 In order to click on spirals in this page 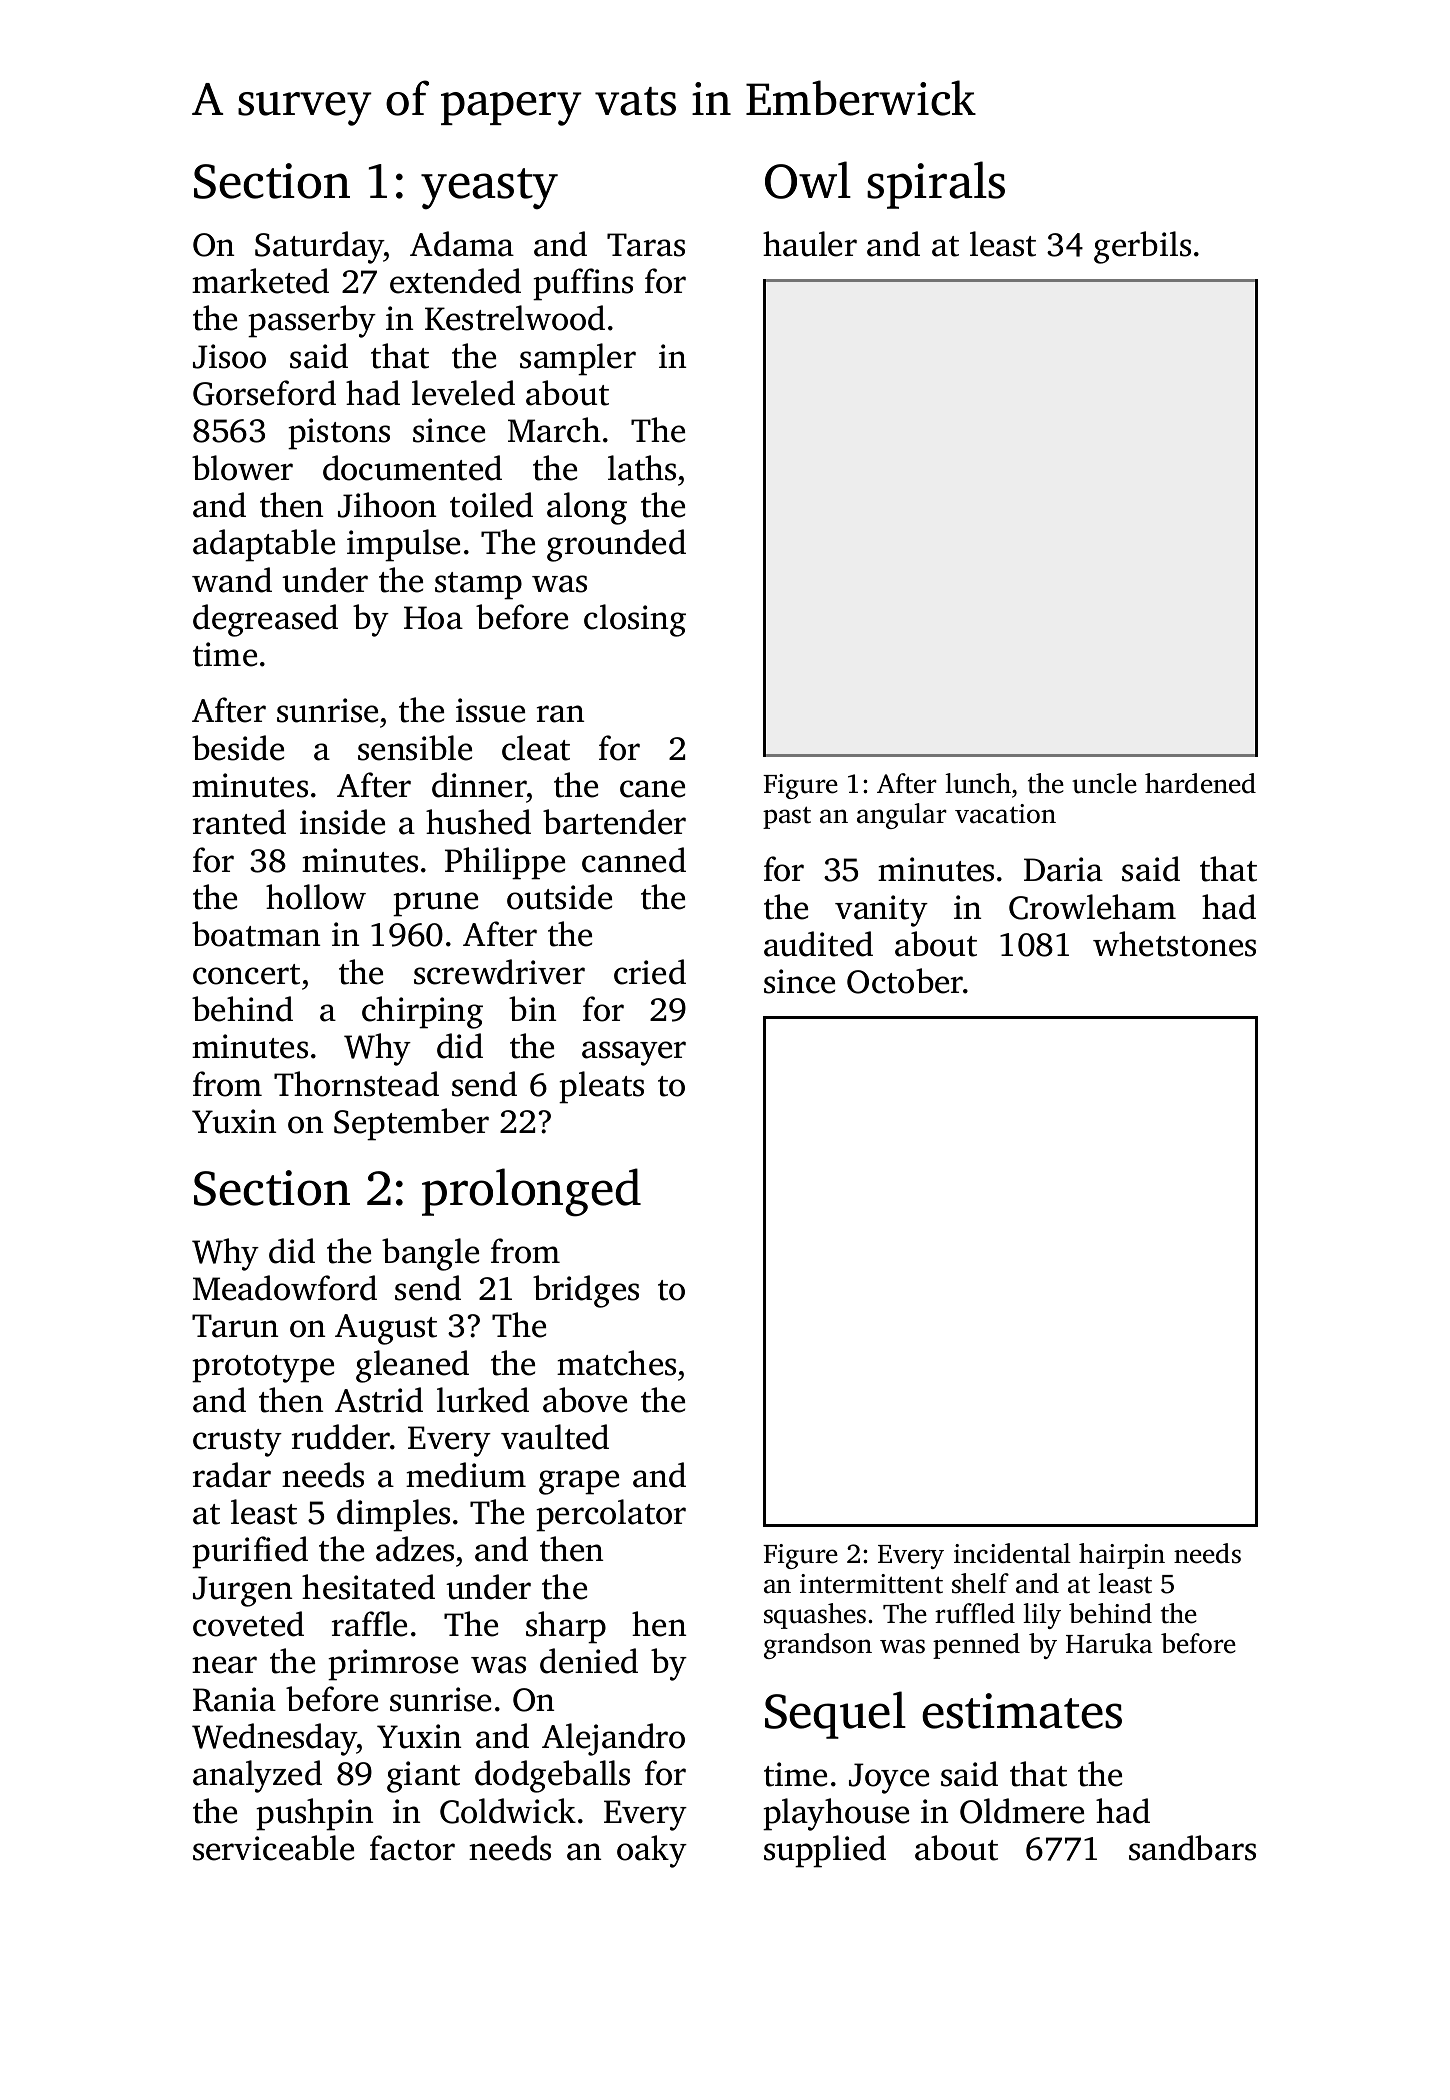, I will do `click(936, 185)`.
